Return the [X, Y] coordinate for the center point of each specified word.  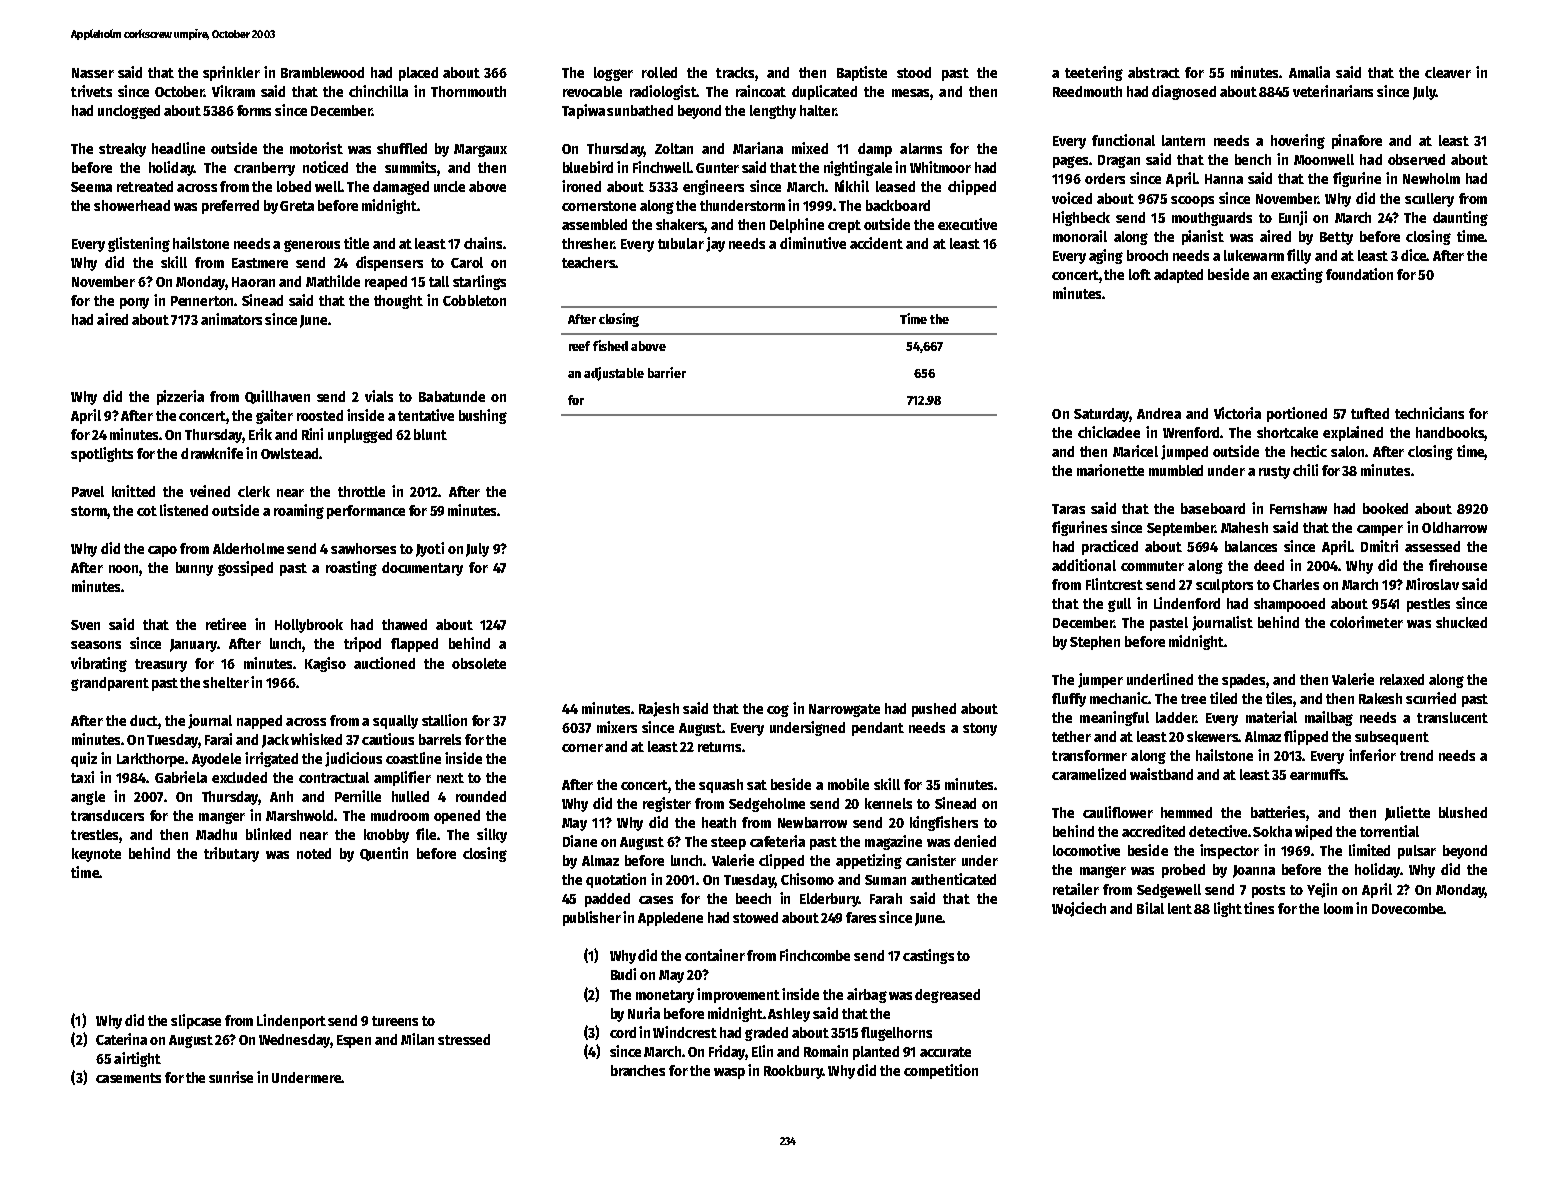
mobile [848, 784]
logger [613, 74]
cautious [388, 739]
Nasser [93, 73]
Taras [1068, 509]
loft [1140, 274]
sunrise [231, 1077]
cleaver [1448, 72]
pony [134, 303]
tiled [1223, 698]
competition [941, 1071]
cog [778, 711]
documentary [422, 569]
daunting [1460, 218]
